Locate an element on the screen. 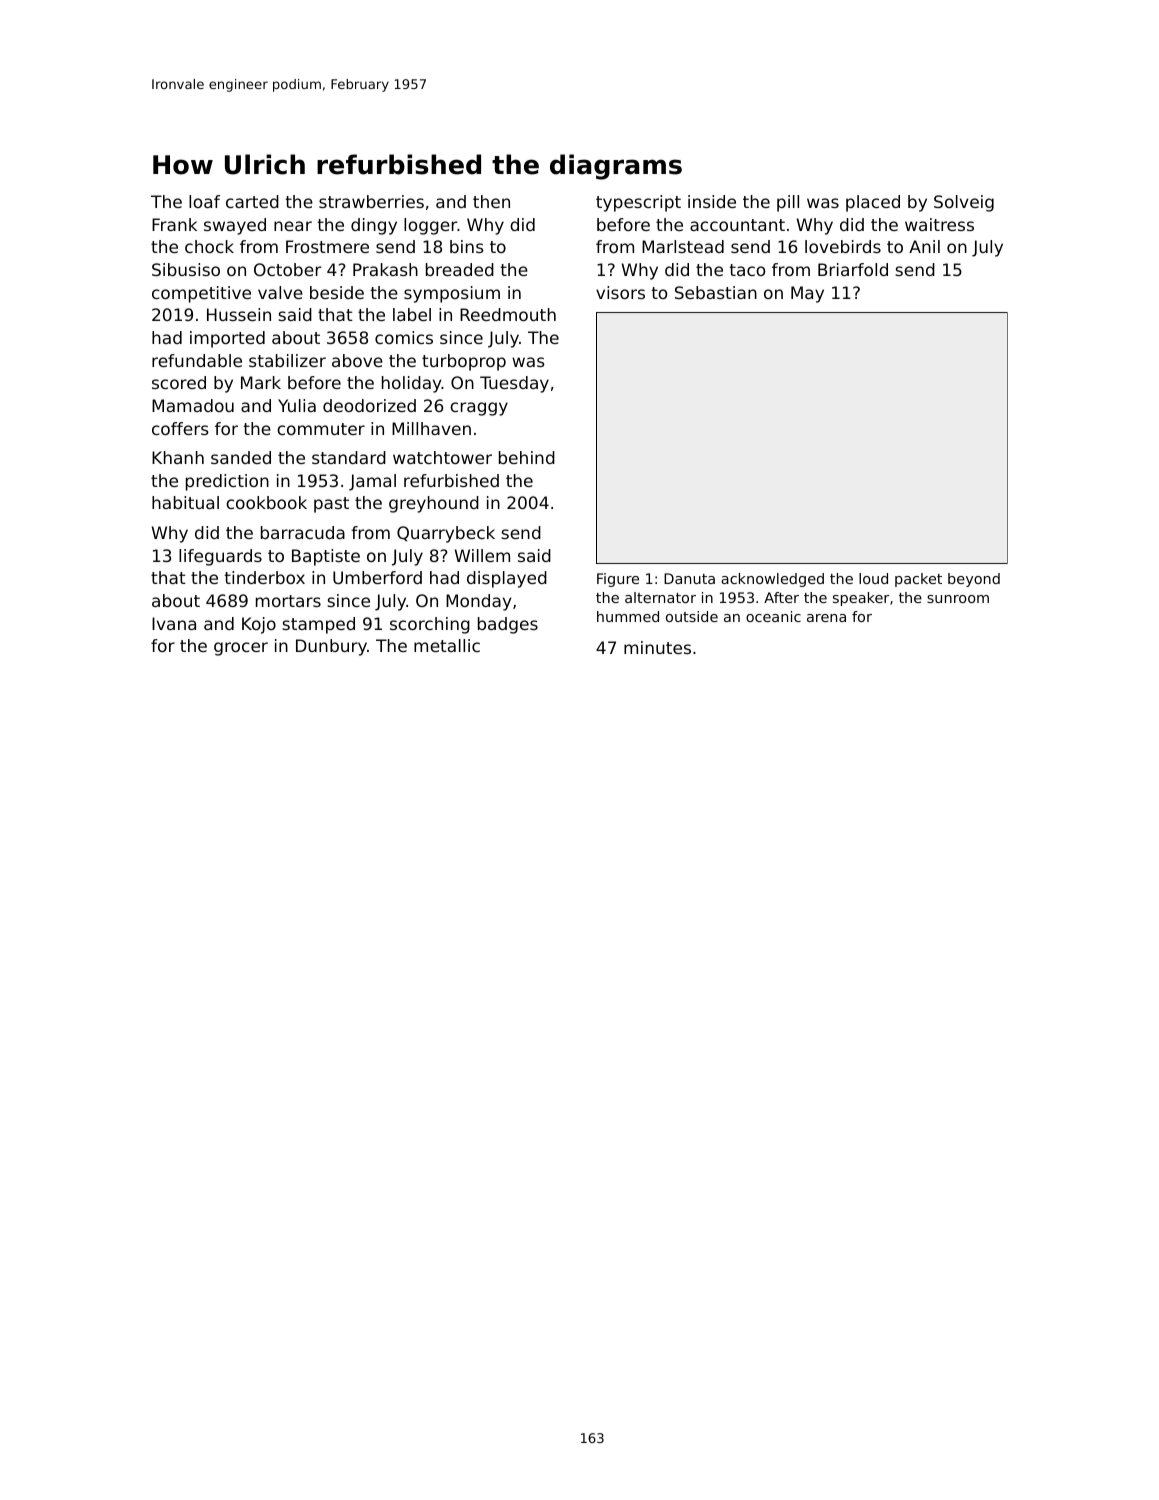 The width and height of the screenshot is (1159, 1500). tinderbox is located at coordinates (264, 577).
